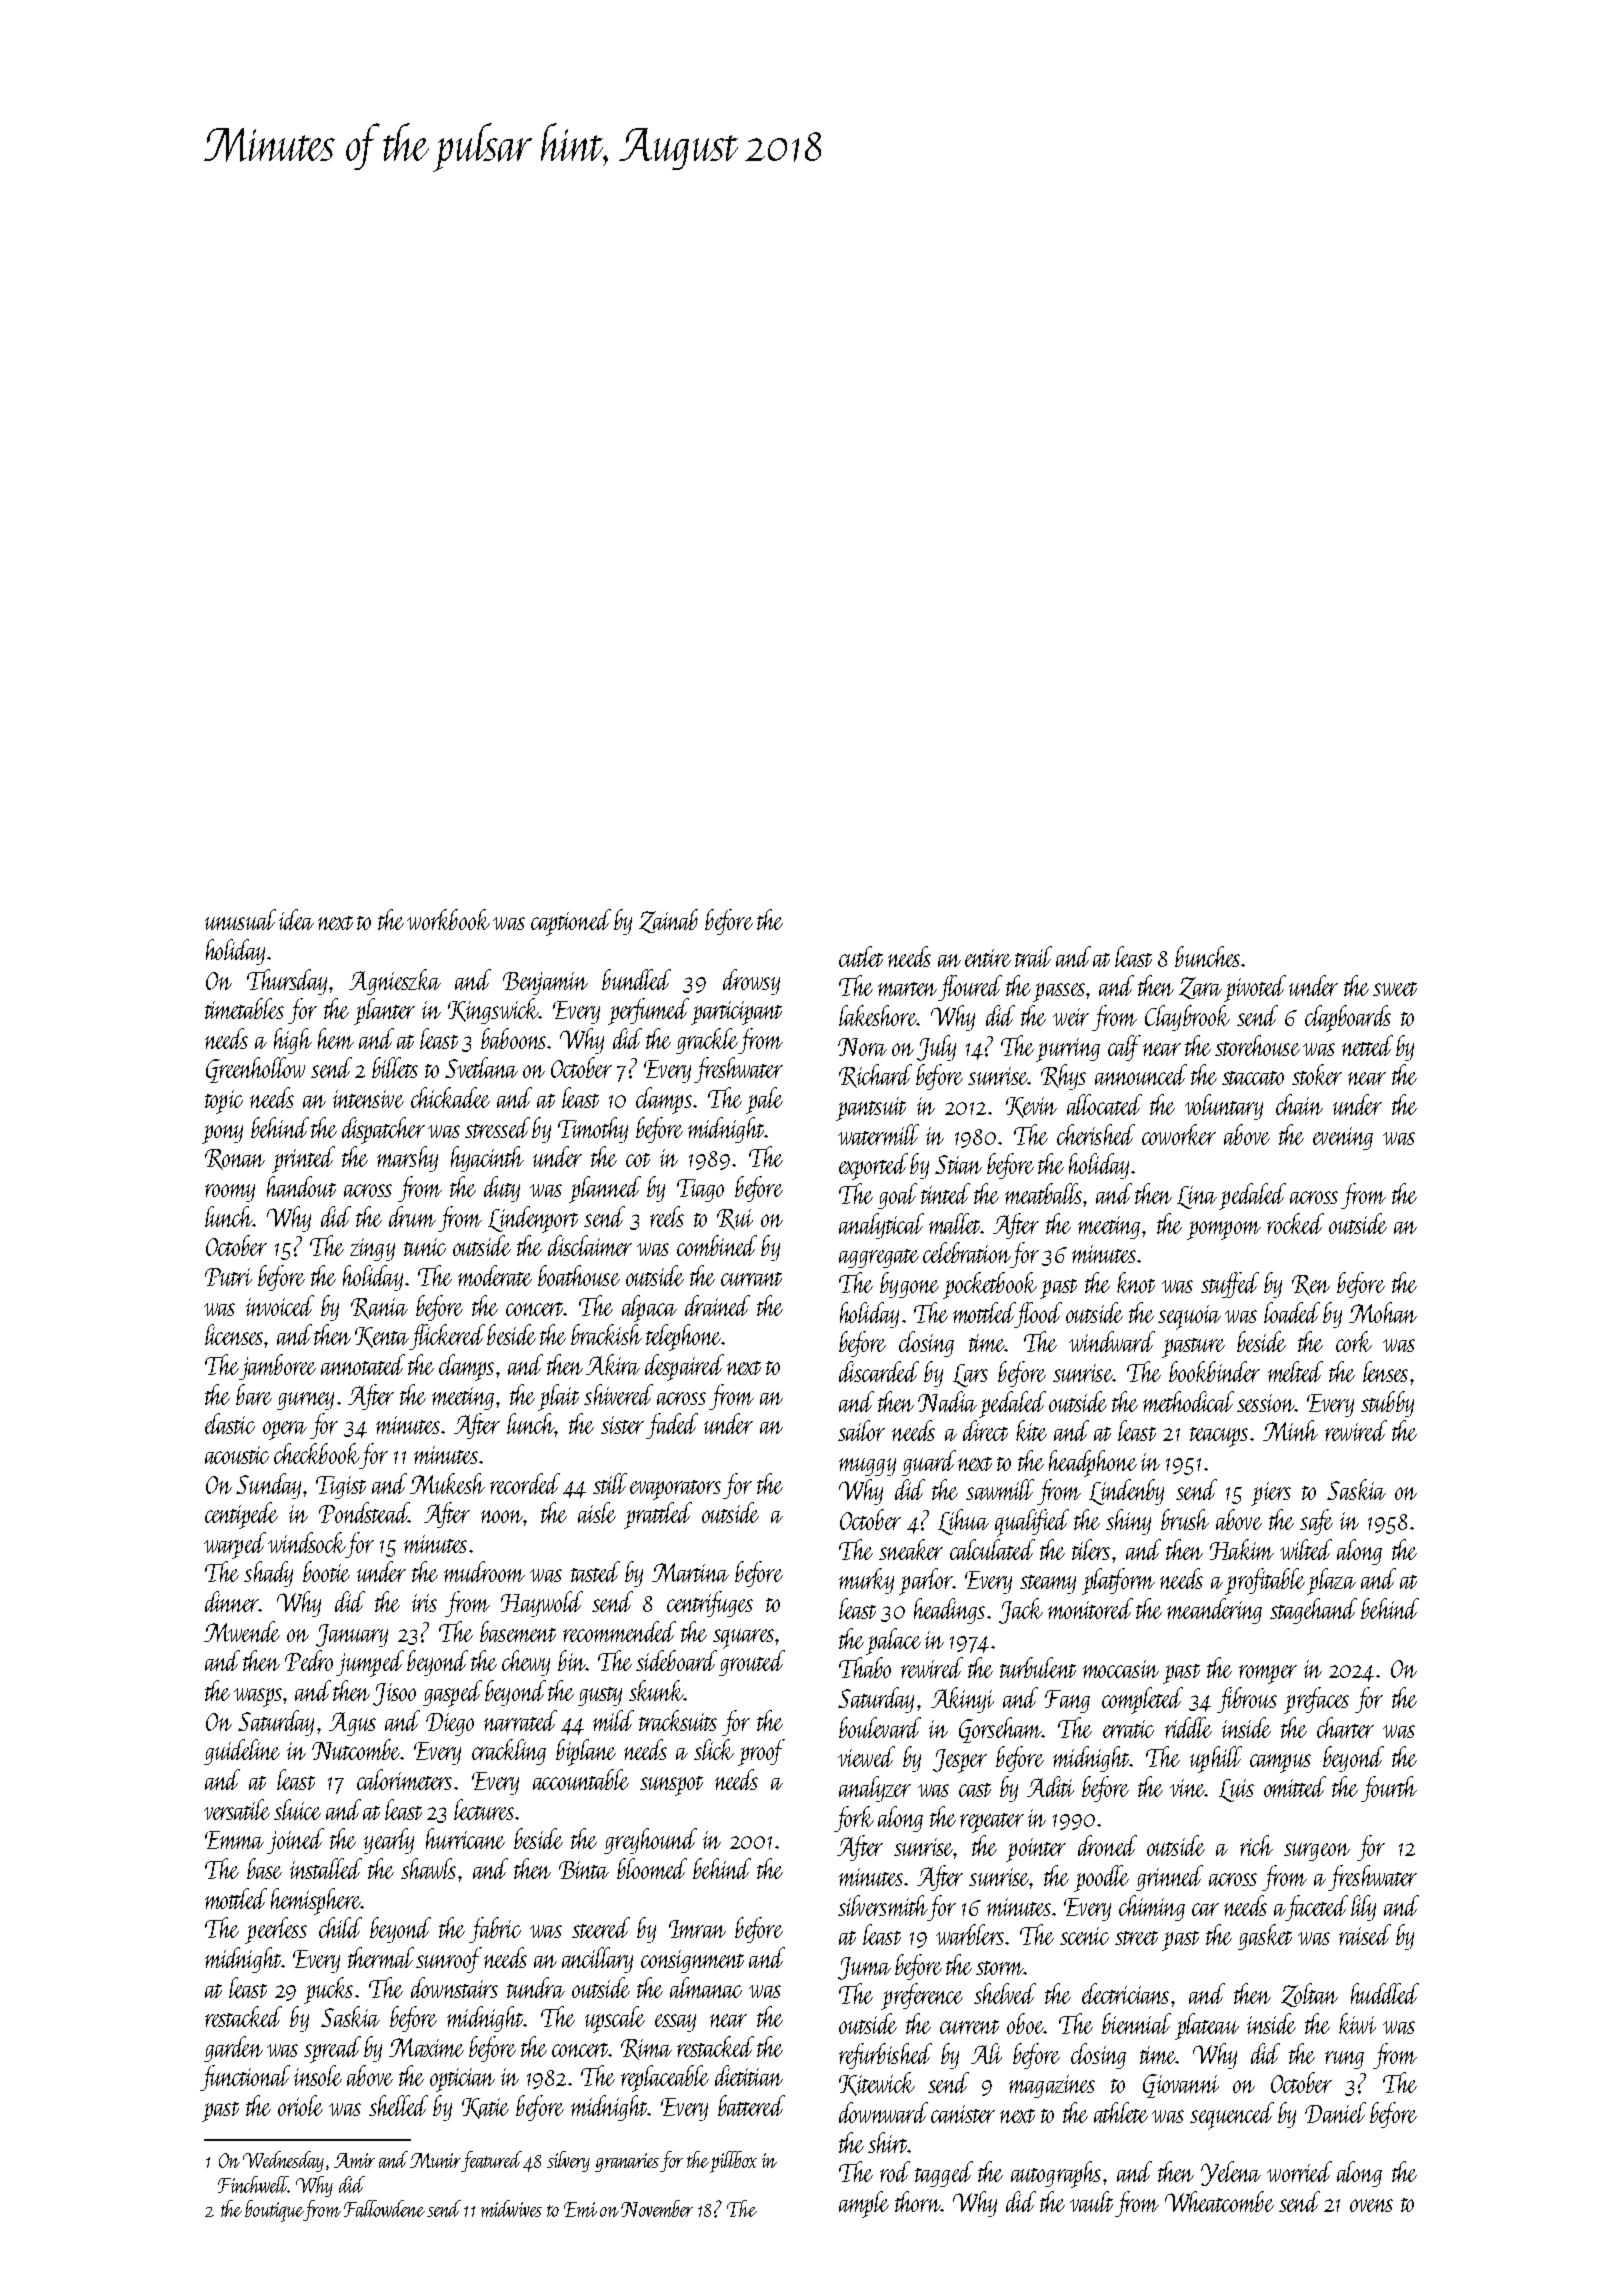 This screenshot has height=2292, width=1620. What do you see at coordinates (700, 1190) in the screenshot?
I see `Tiago` at bounding box center [700, 1190].
